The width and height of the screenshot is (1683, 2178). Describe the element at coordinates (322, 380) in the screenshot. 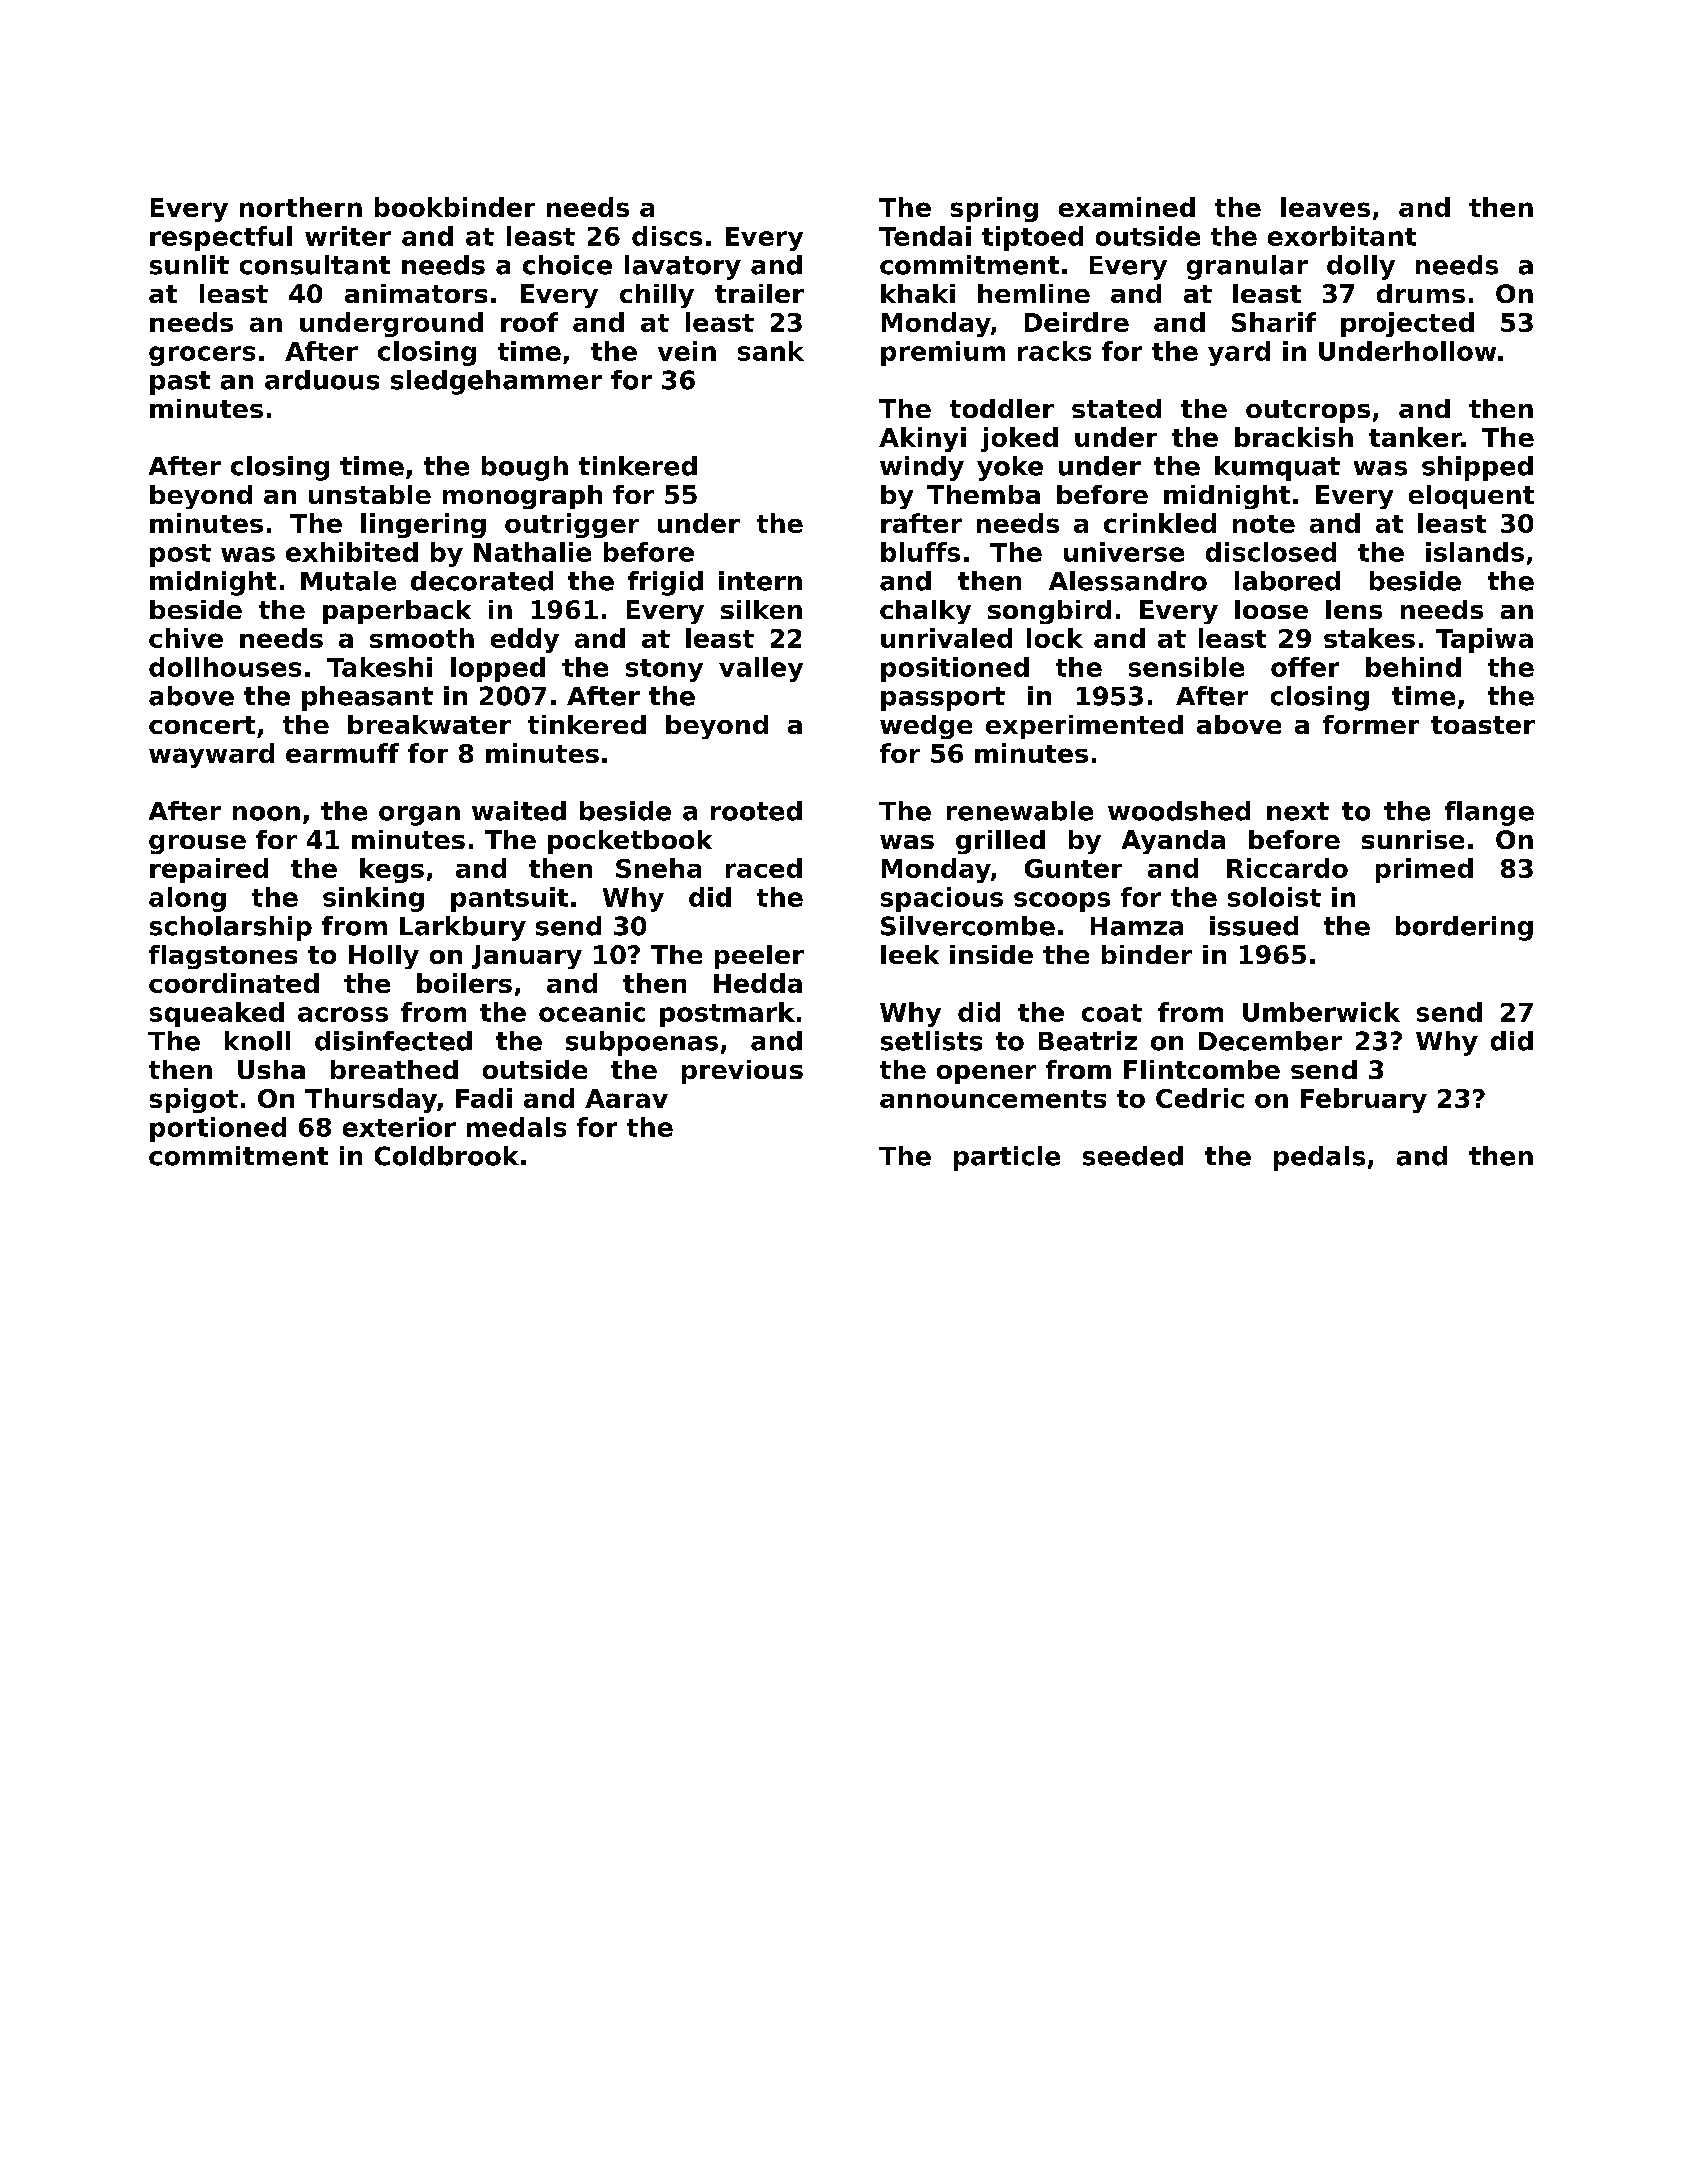

I see `arduous` at that location.
